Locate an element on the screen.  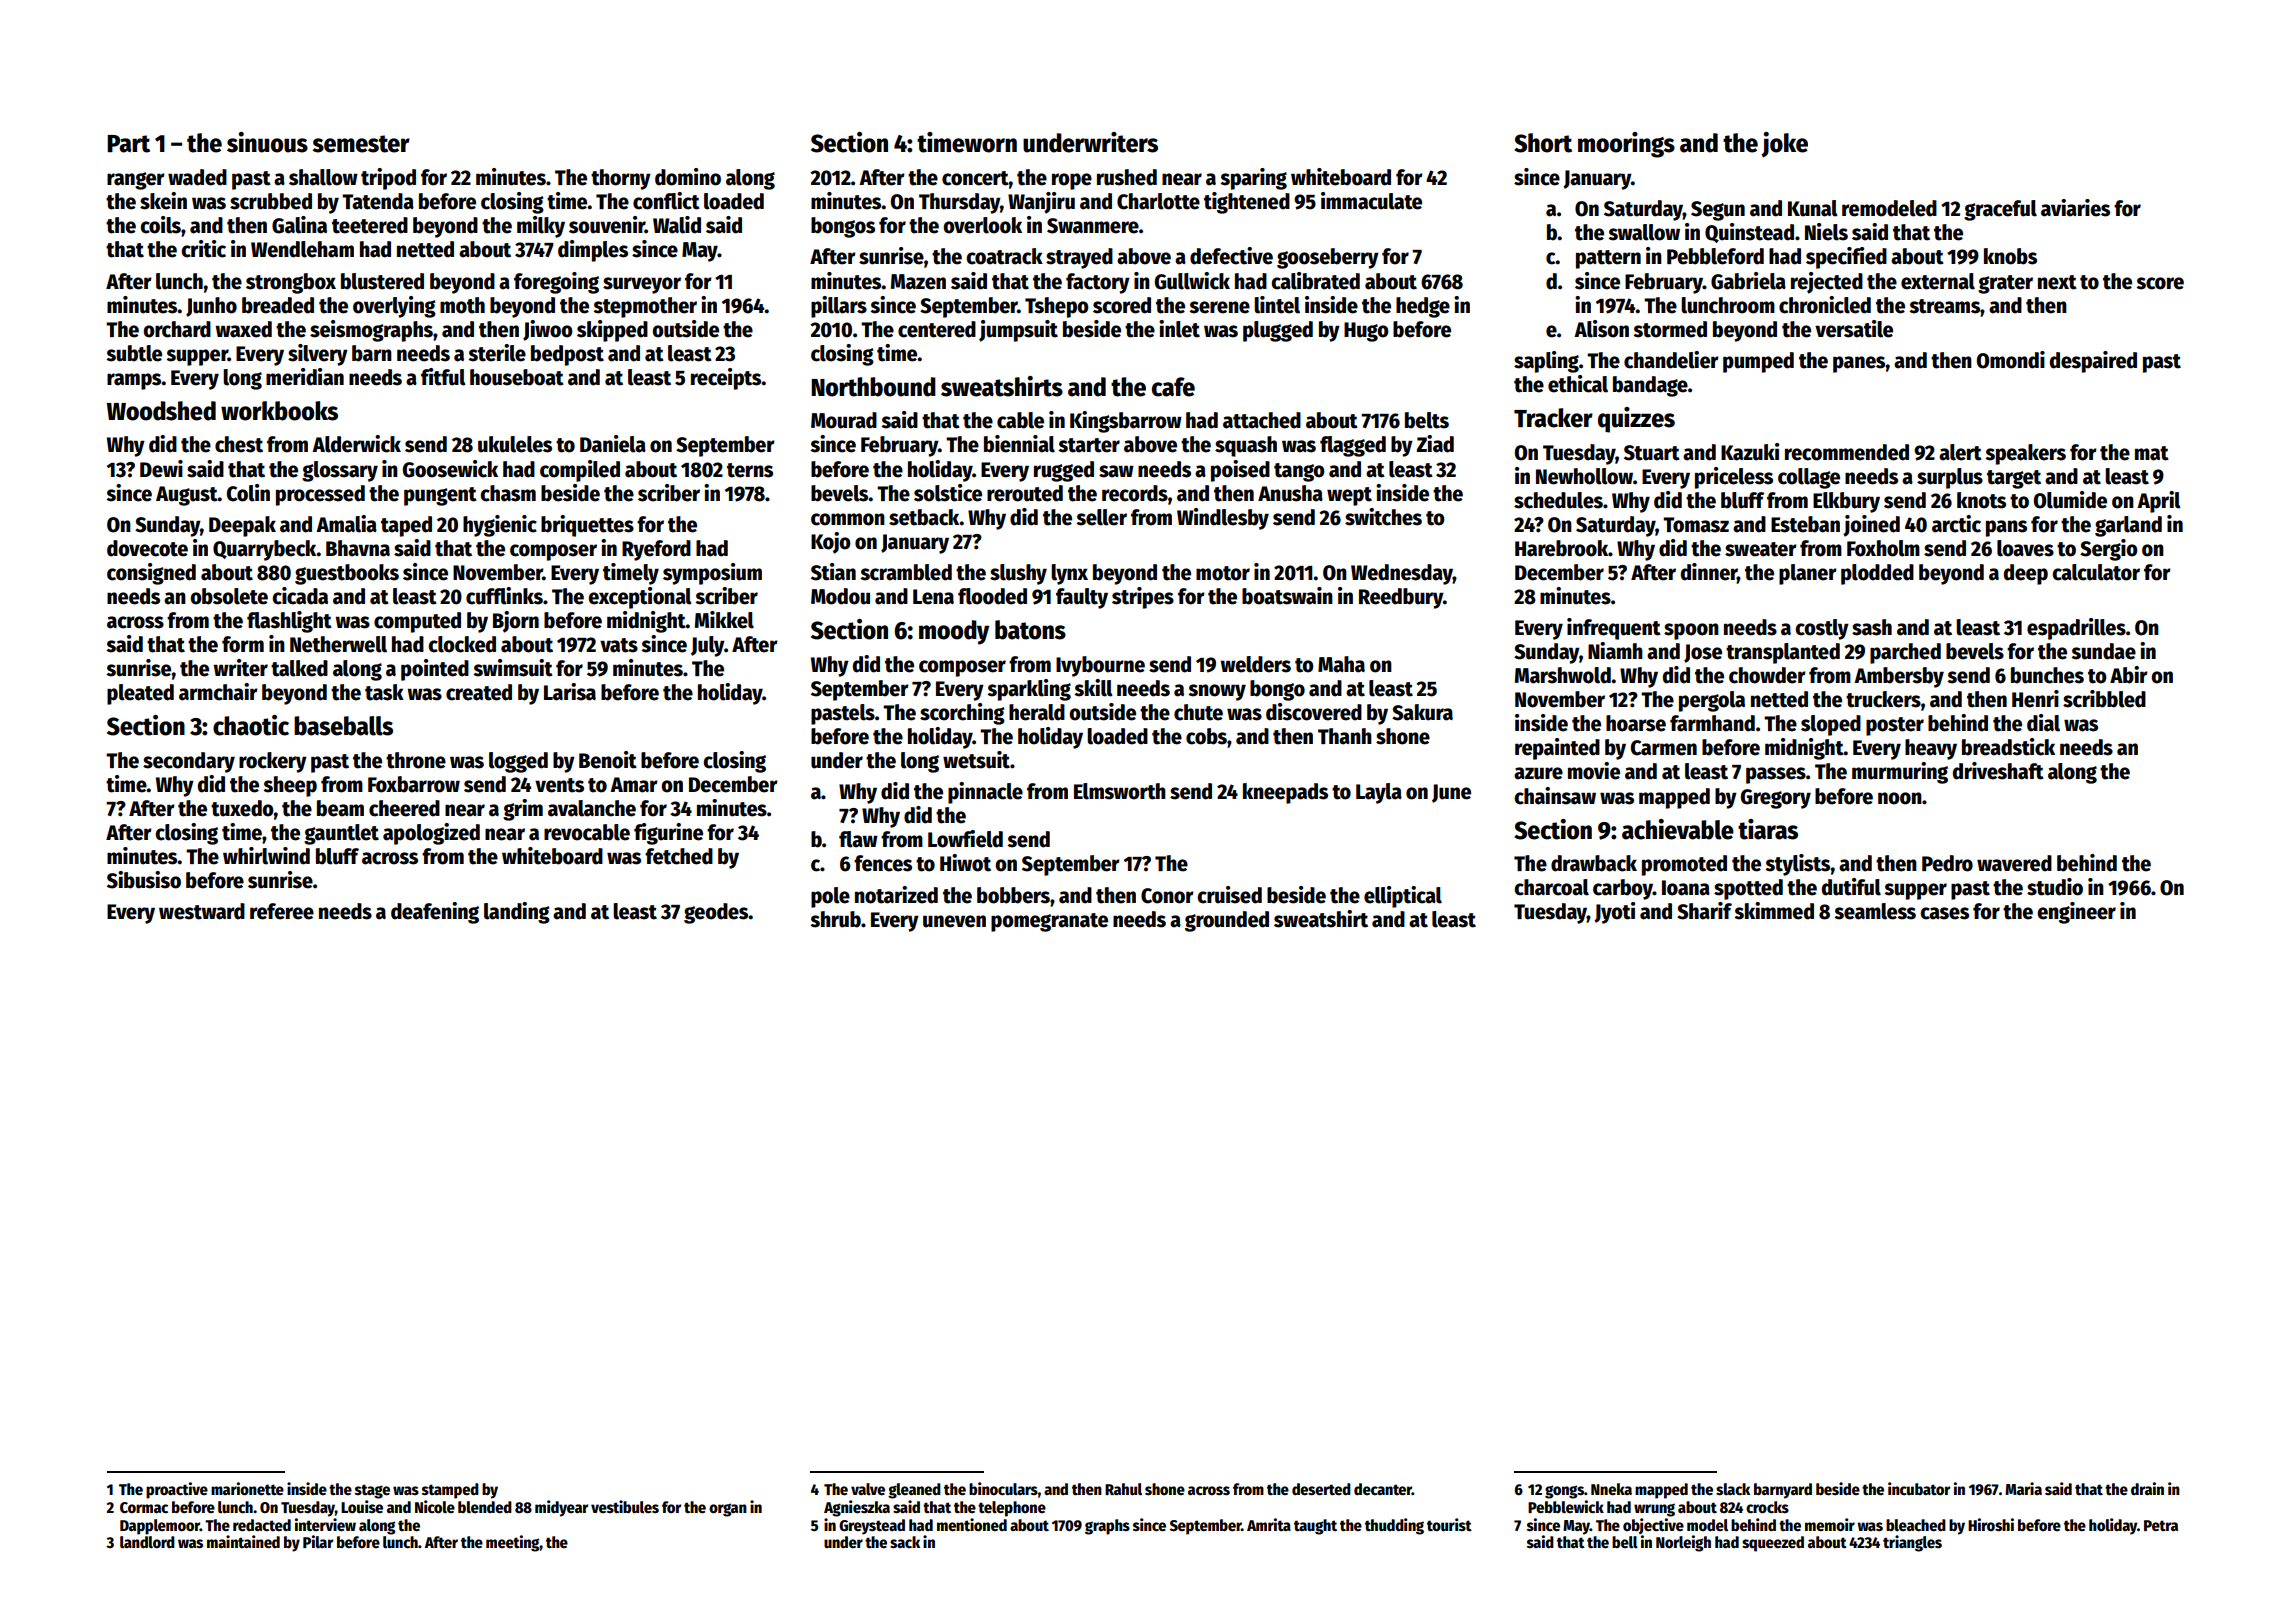
shrub is located at coordinates (835, 919).
